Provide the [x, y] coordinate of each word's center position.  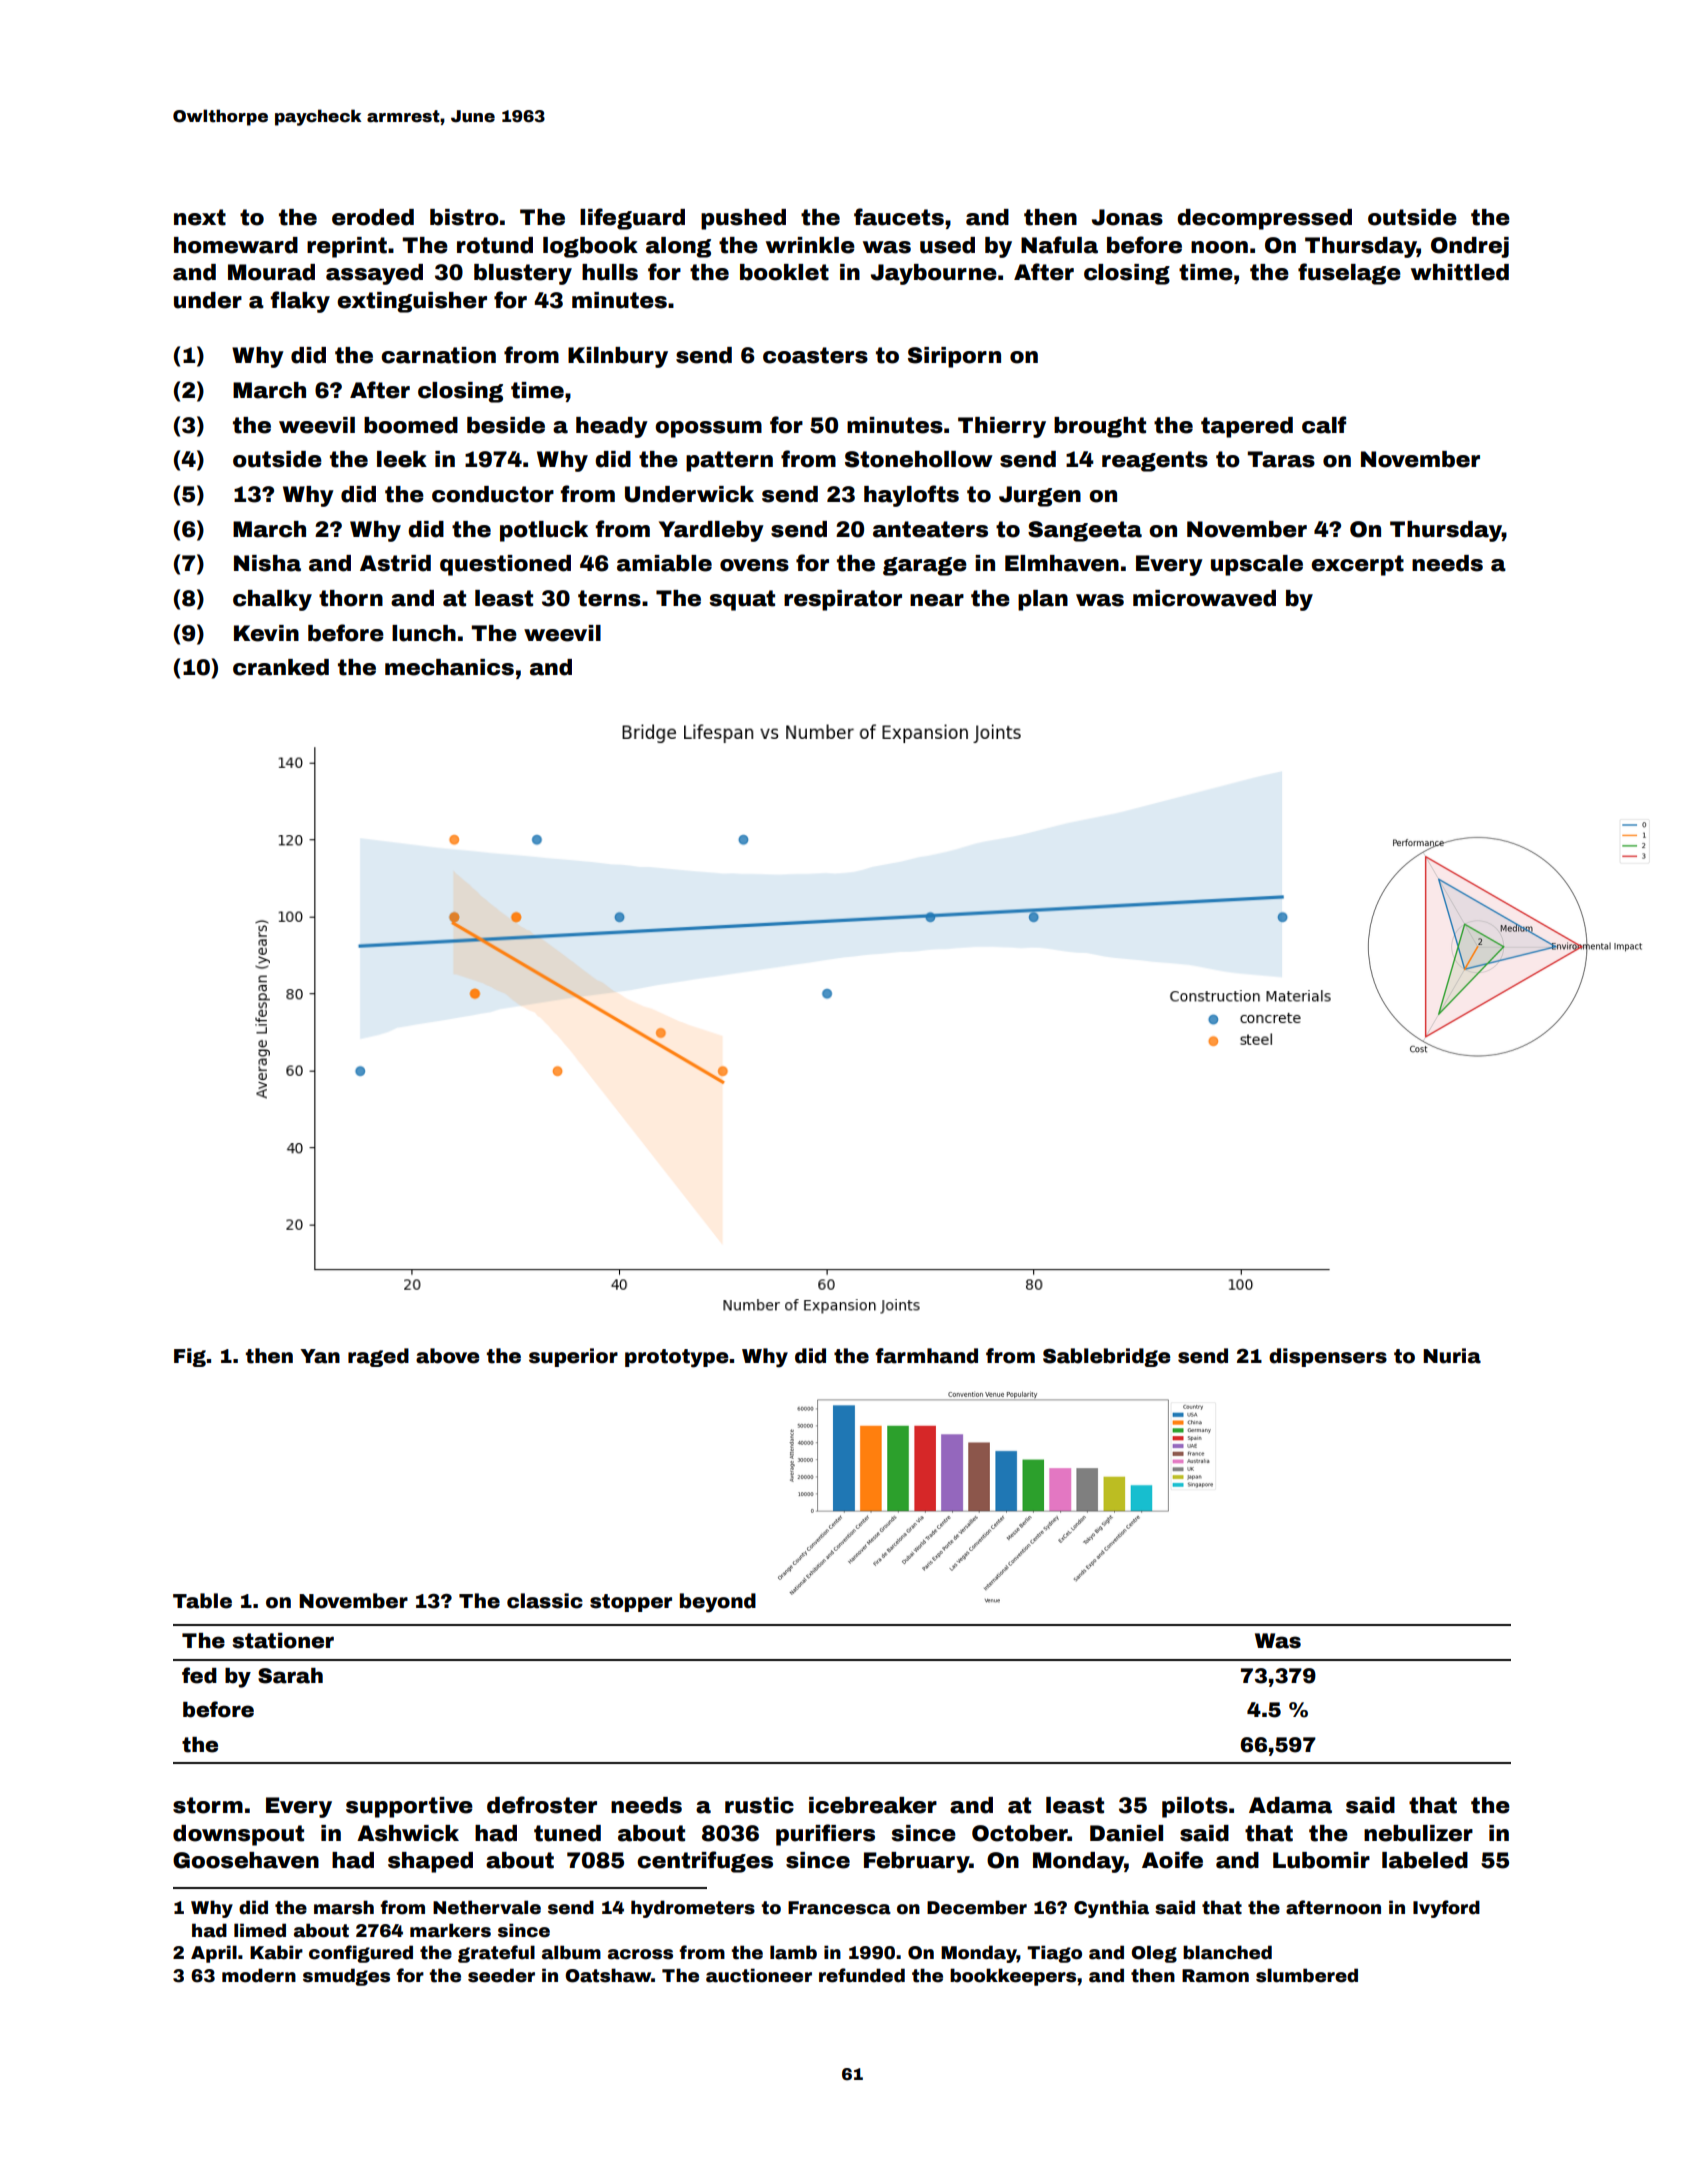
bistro [464, 217]
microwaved [1204, 598]
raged [378, 1357]
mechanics [449, 667]
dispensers [1328, 1357]
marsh [344, 1907]
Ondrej [1470, 247]
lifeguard [632, 219]
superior [573, 1357]
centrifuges [705, 1862]
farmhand [926, 1356]
